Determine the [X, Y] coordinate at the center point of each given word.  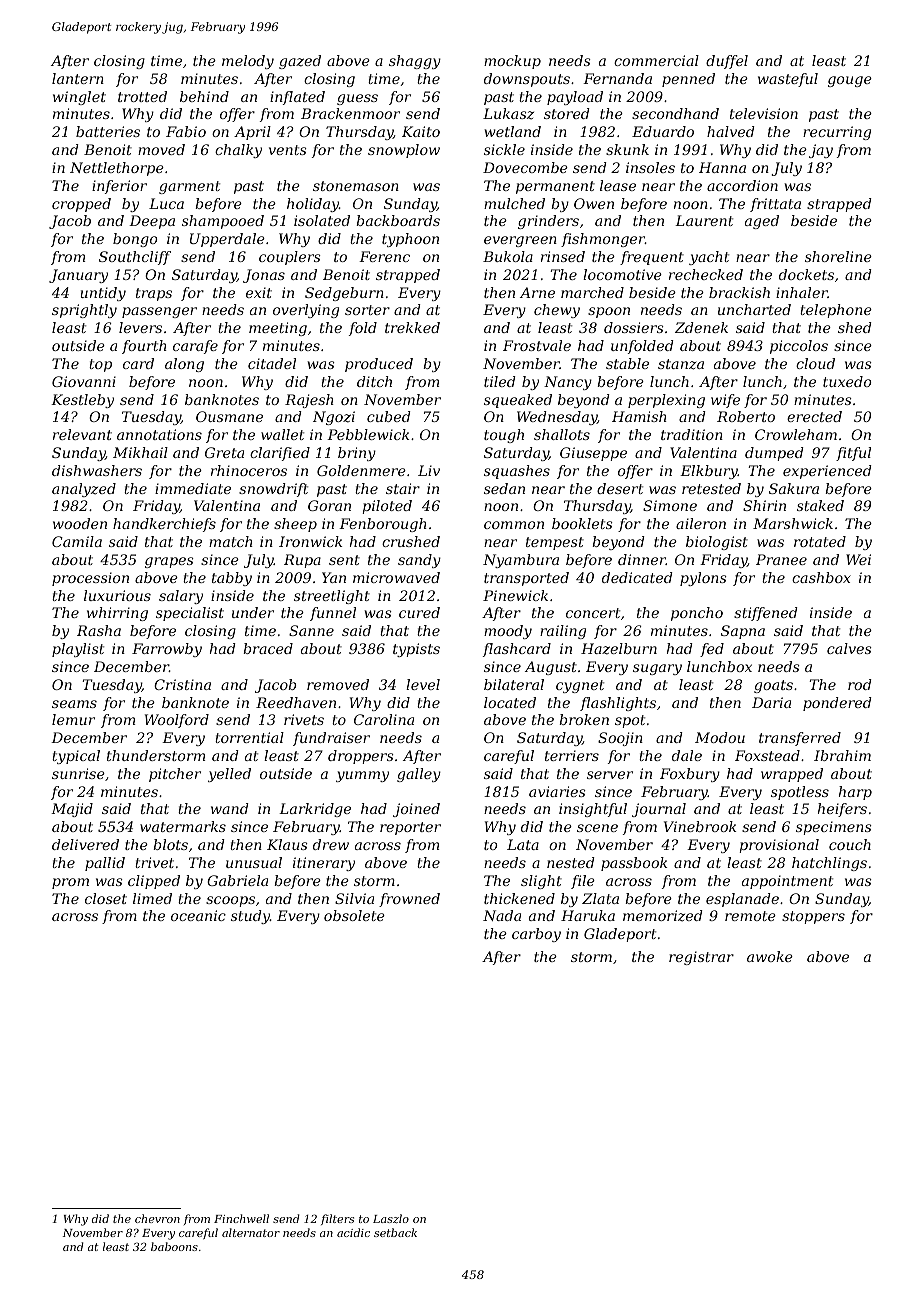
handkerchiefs [164, 525]
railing [563, 632]
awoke [770, 956]
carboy [536, 935]
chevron [157, 1218]
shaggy [415, 62]
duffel [727, 62]
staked [820, 505]
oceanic [198, 915]
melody [248, 62]
